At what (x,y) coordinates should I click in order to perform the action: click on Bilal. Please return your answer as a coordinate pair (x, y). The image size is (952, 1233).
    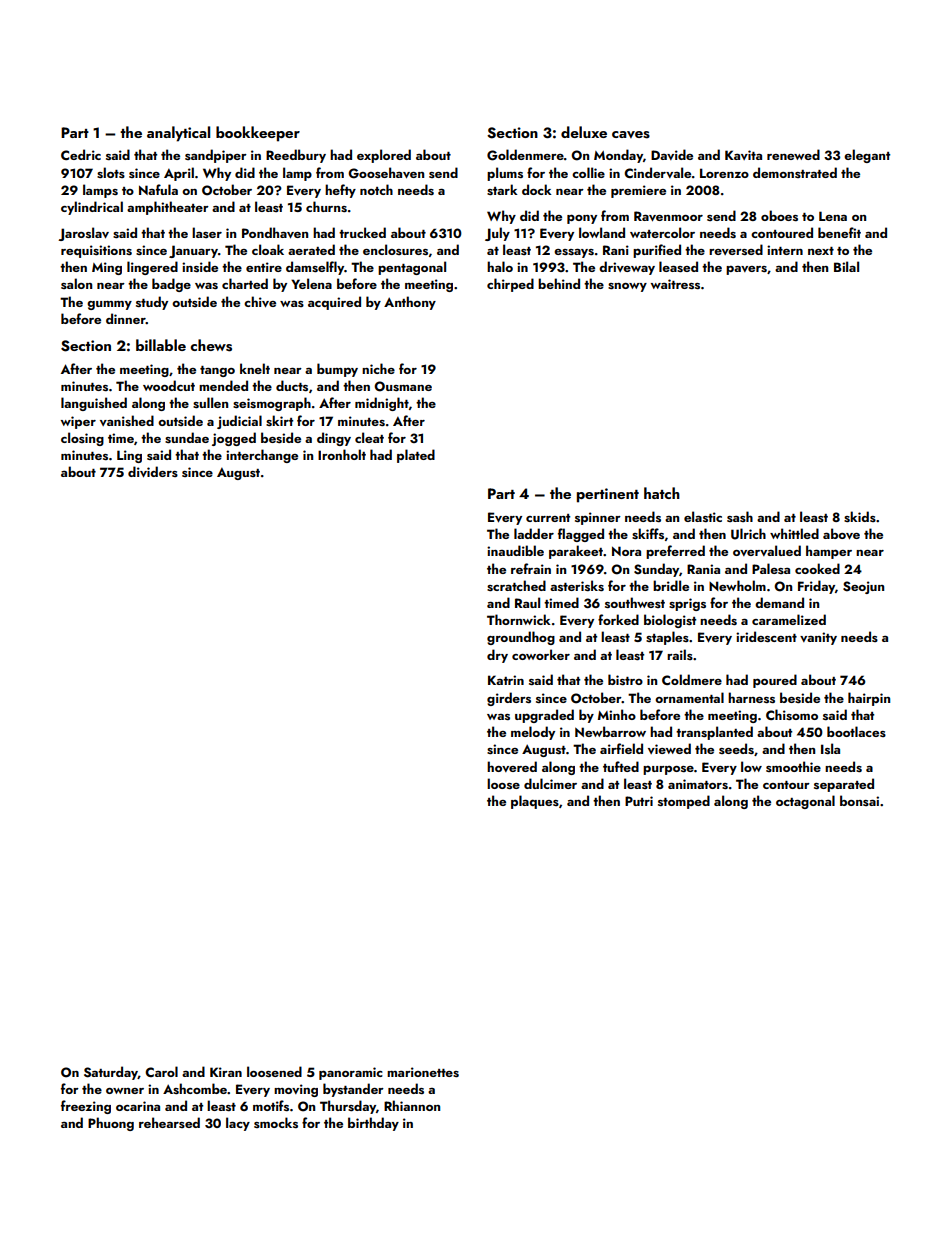
    Looking at the image, I should click on (846, 266).
